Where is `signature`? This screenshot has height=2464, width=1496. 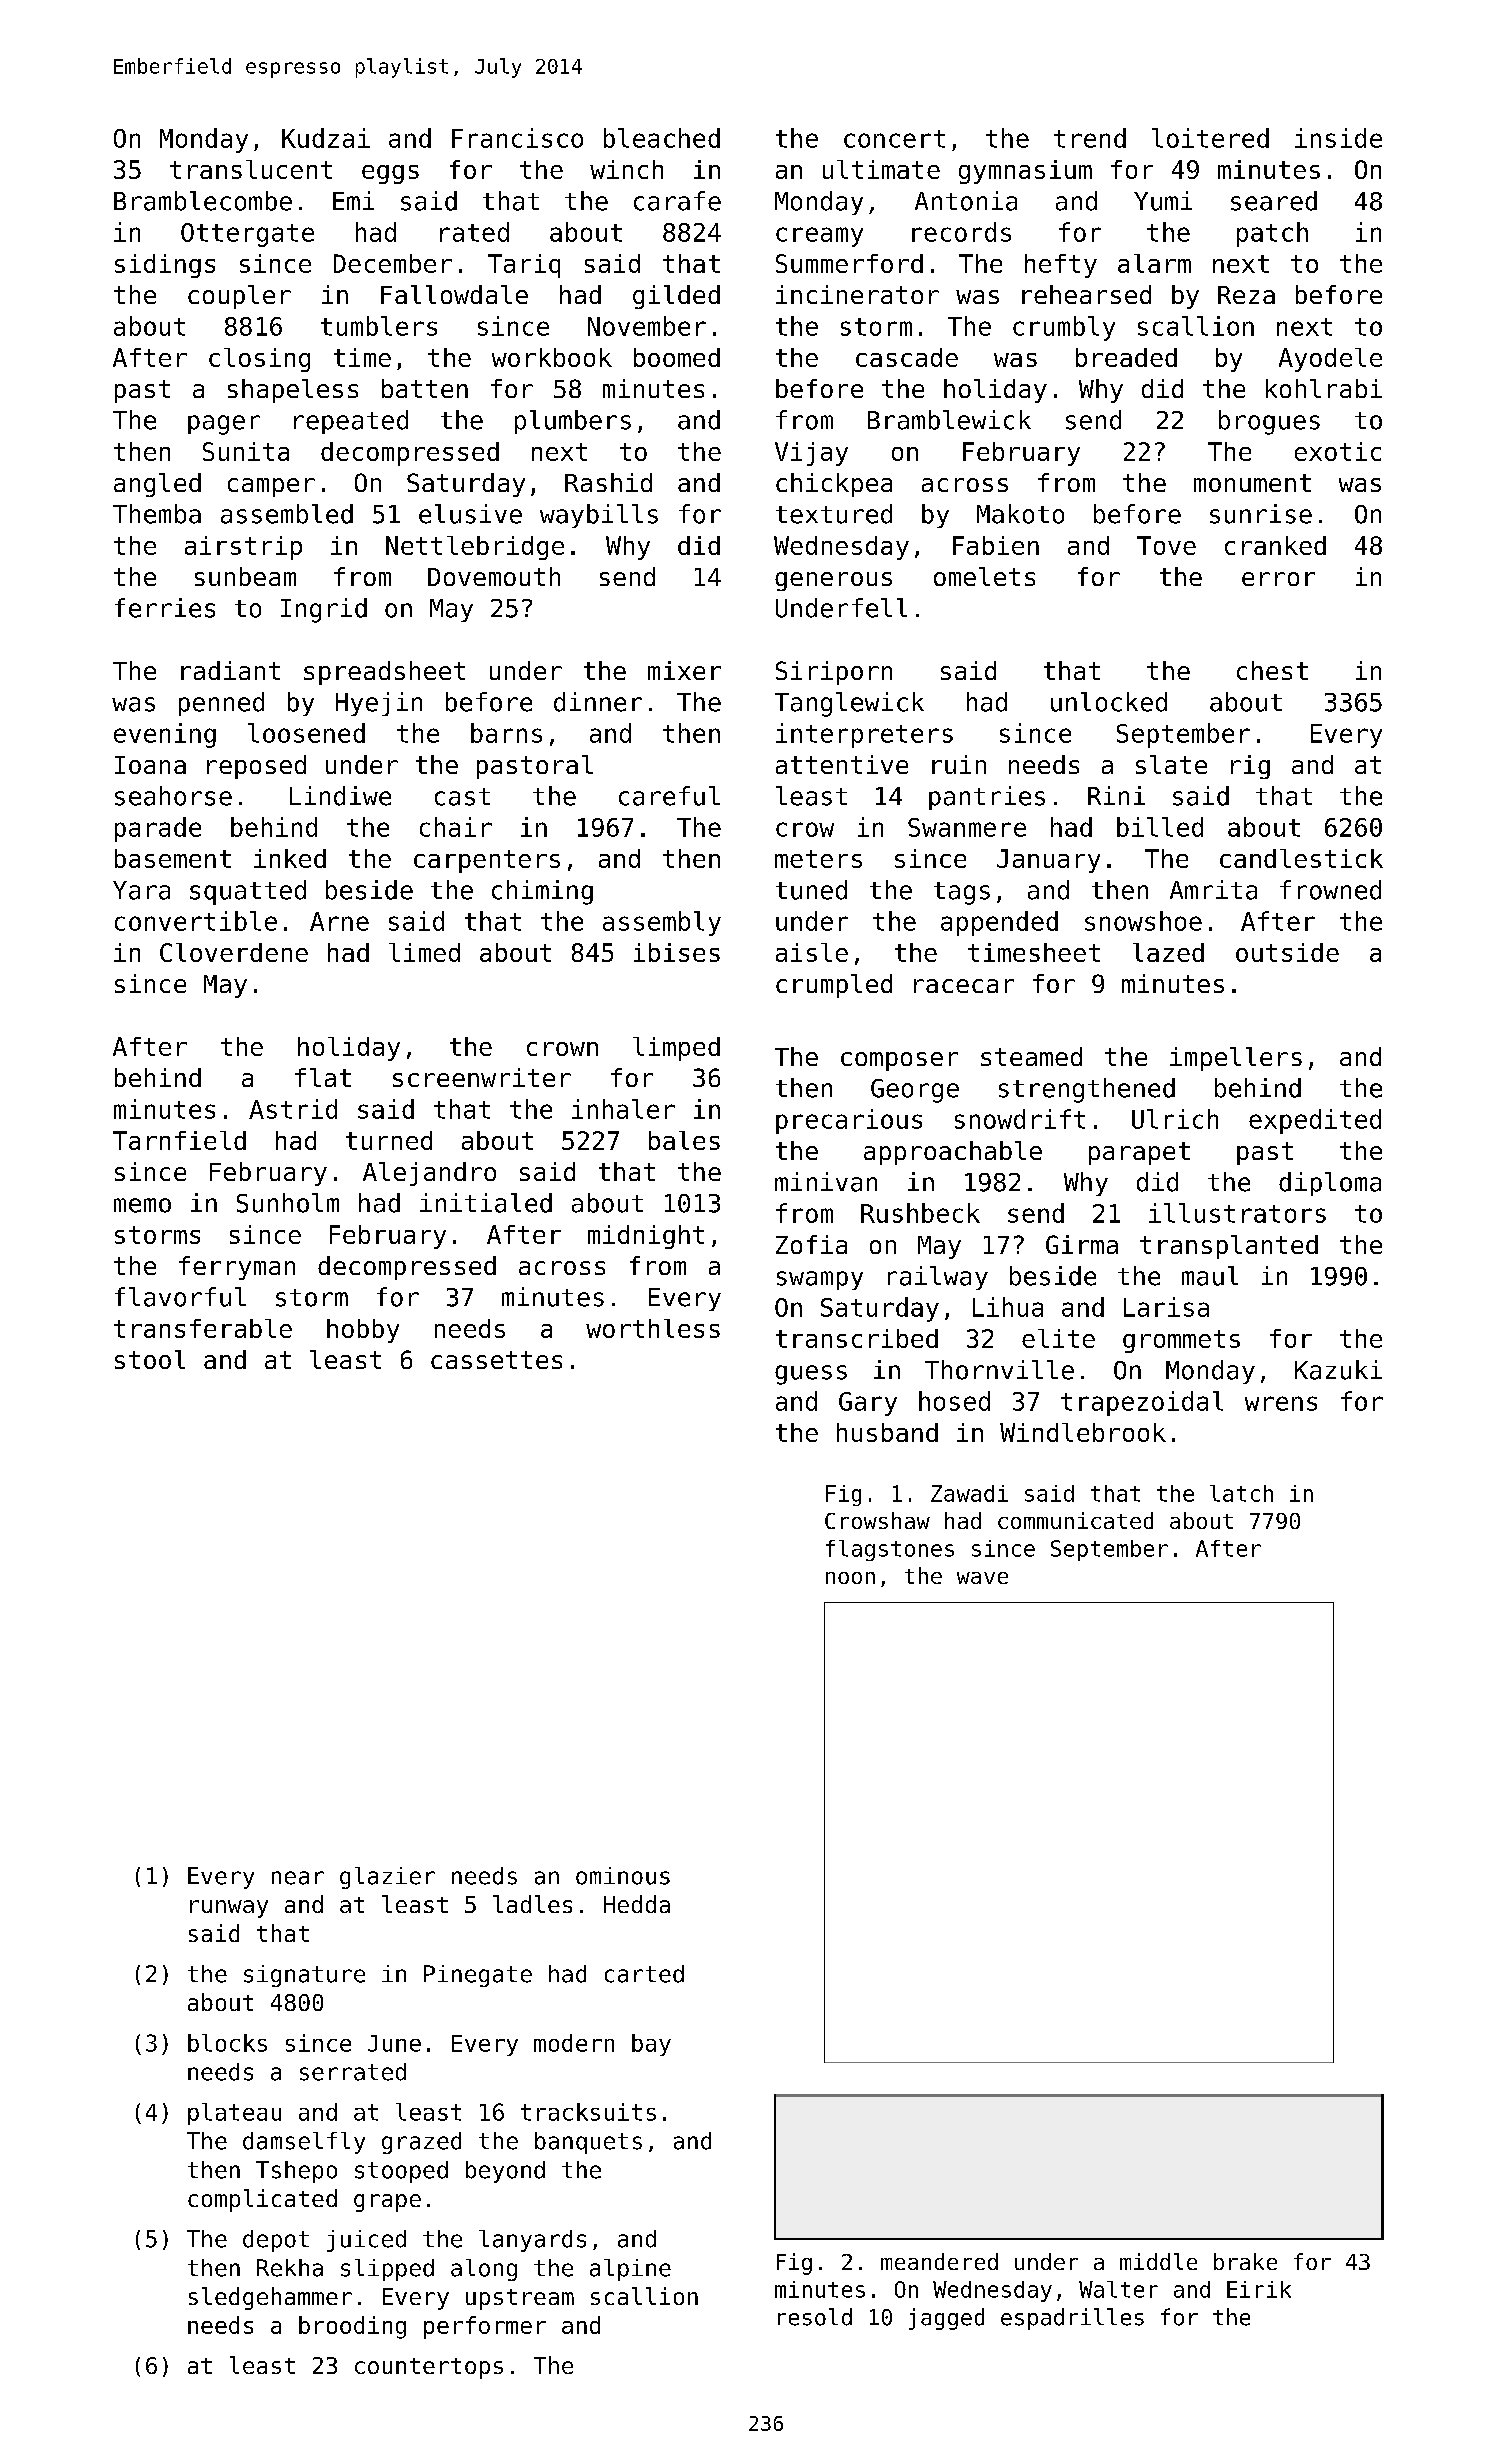
signature is located at coordinates (304, 1976).
